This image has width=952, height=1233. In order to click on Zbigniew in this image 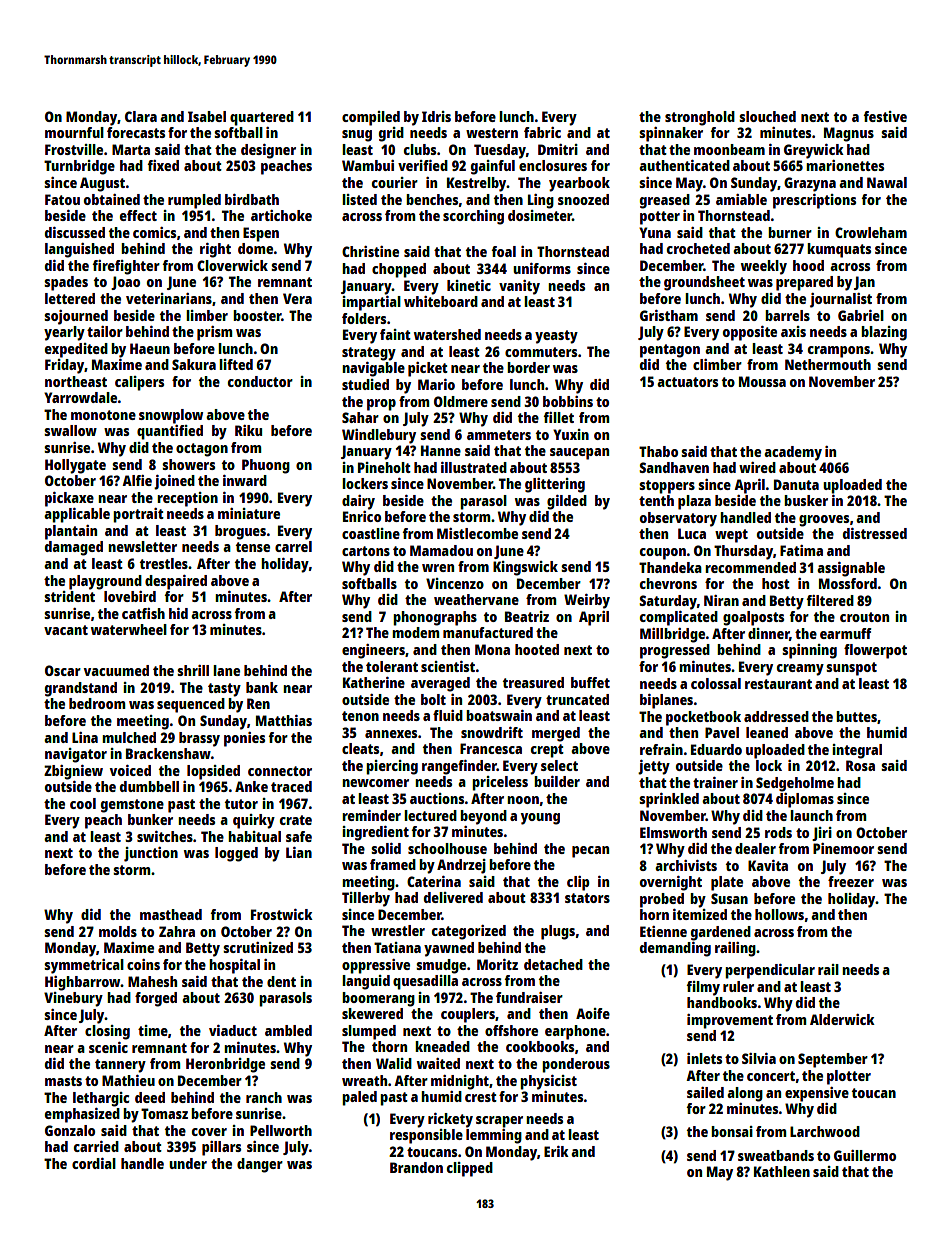, I will do `click(73, 772)`.
